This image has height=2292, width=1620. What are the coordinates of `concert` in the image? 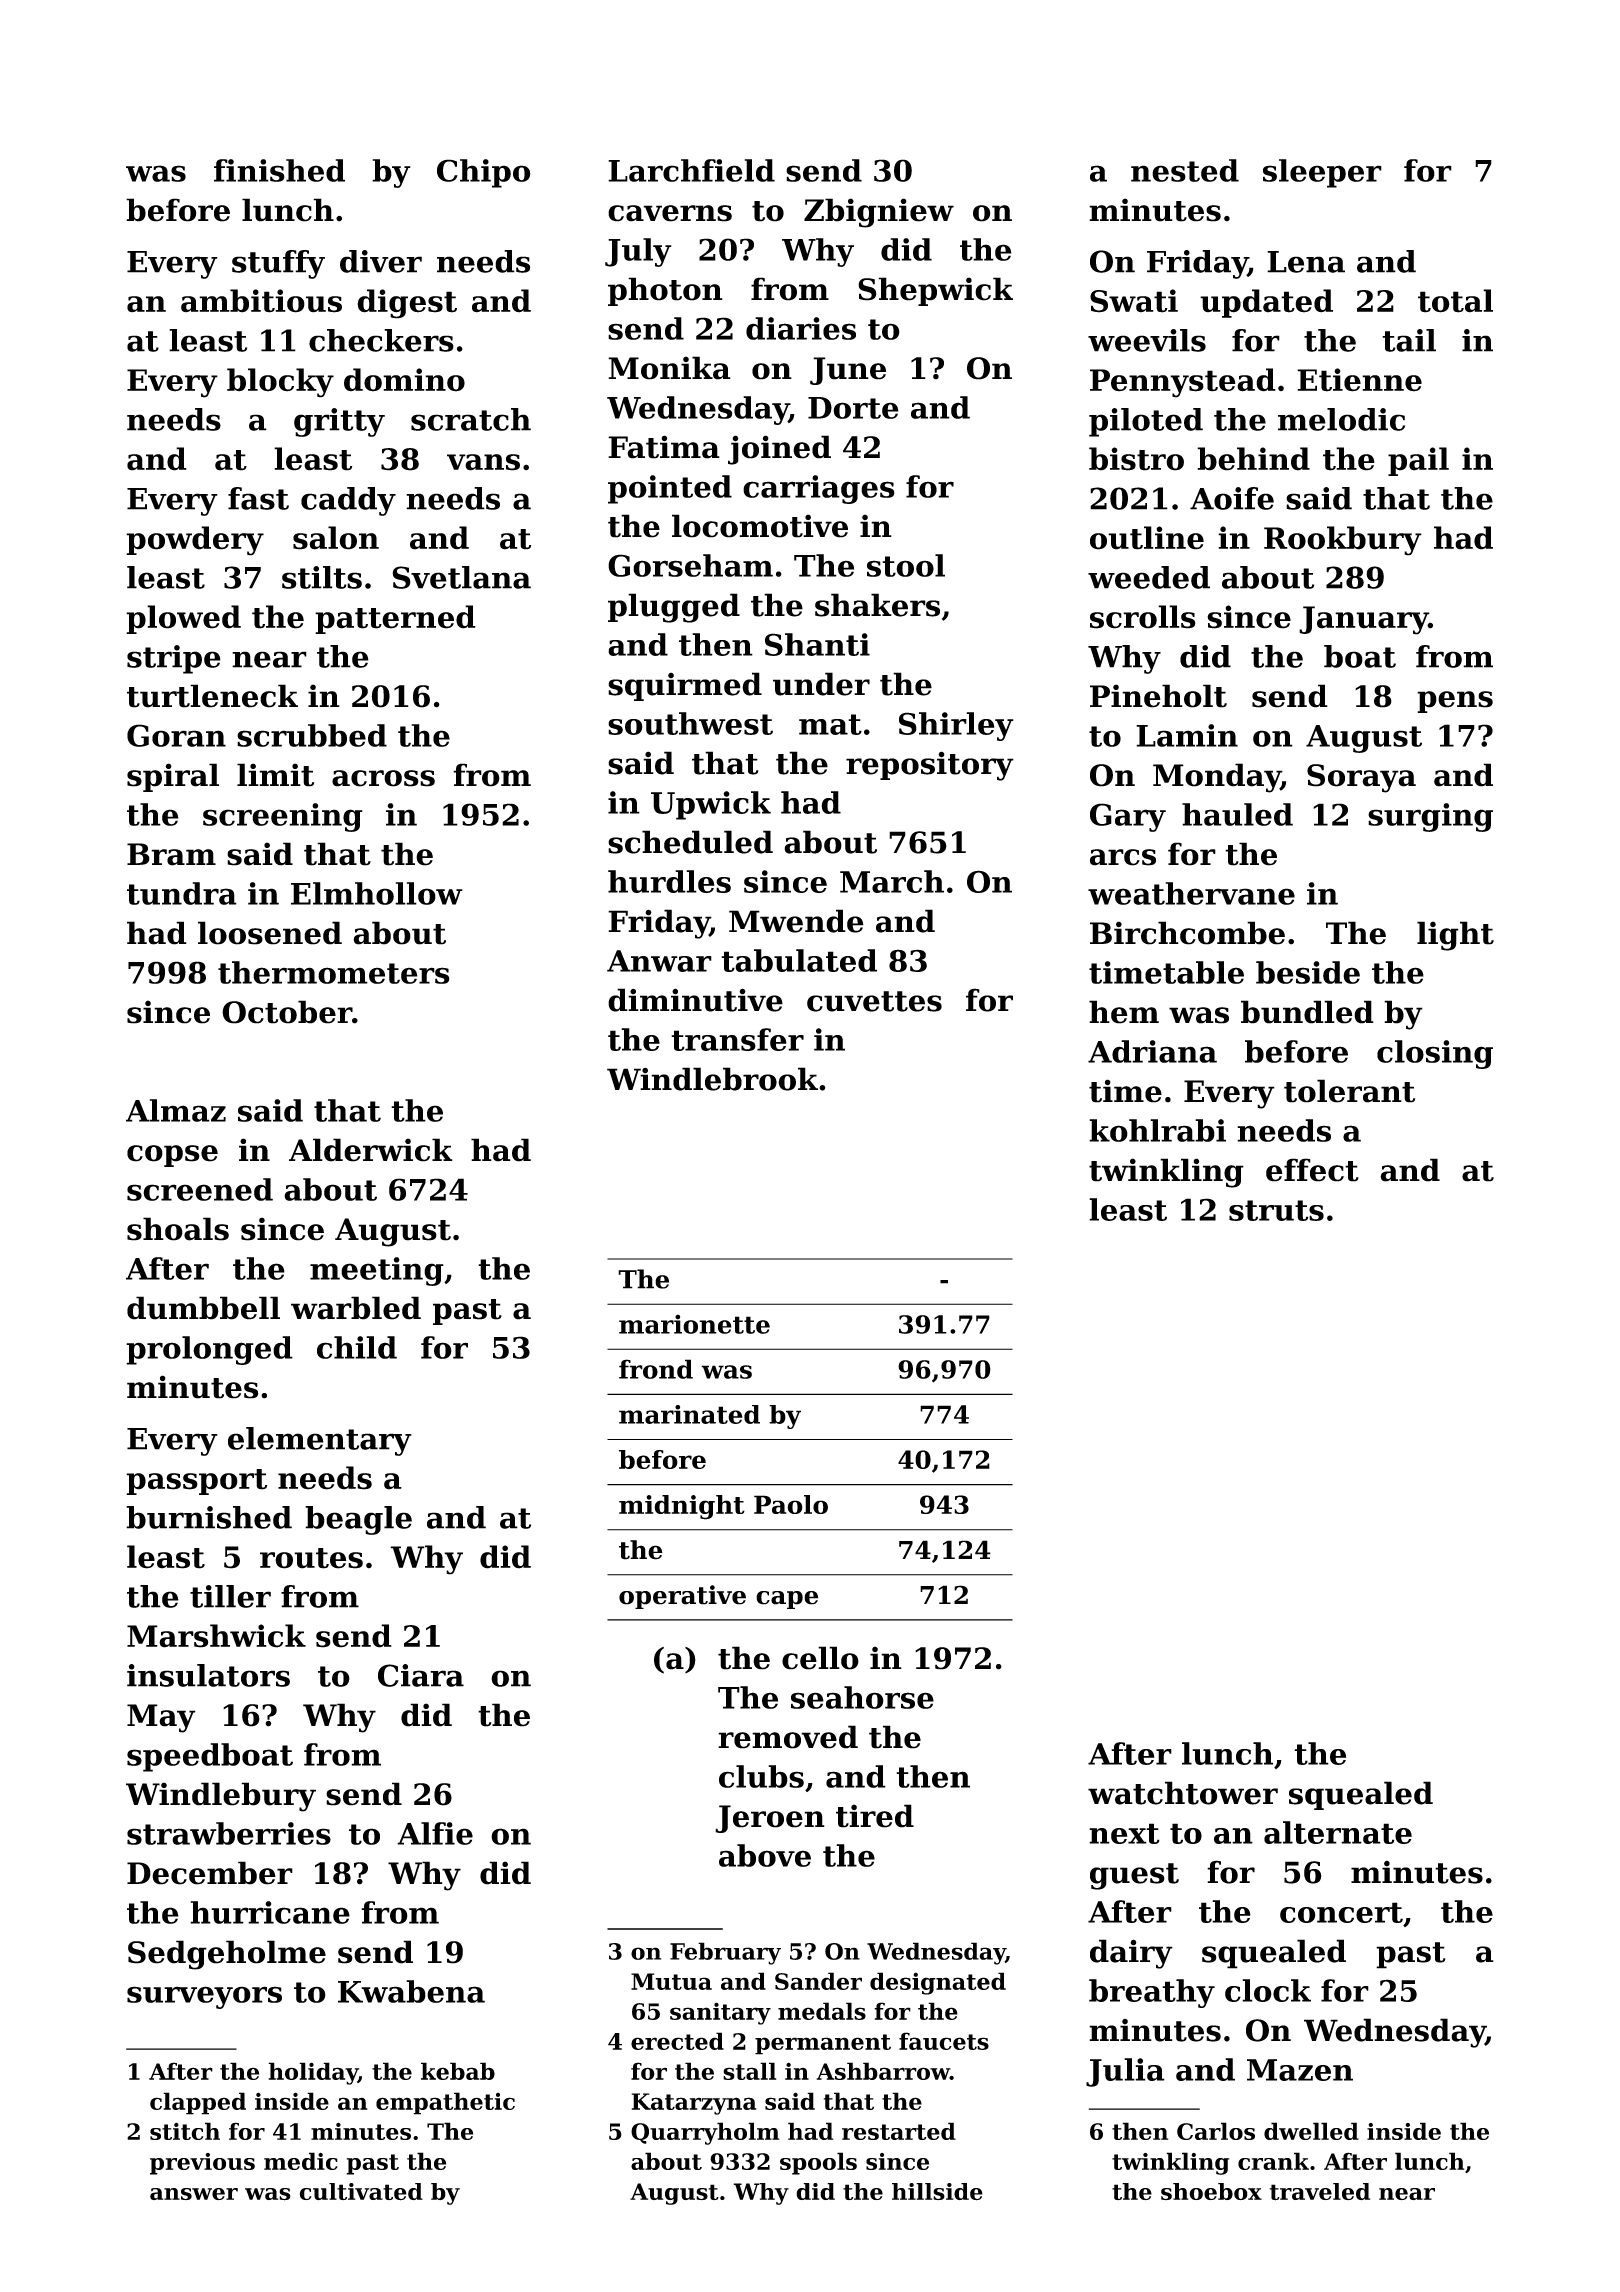 It's located at (1341, 1912).
